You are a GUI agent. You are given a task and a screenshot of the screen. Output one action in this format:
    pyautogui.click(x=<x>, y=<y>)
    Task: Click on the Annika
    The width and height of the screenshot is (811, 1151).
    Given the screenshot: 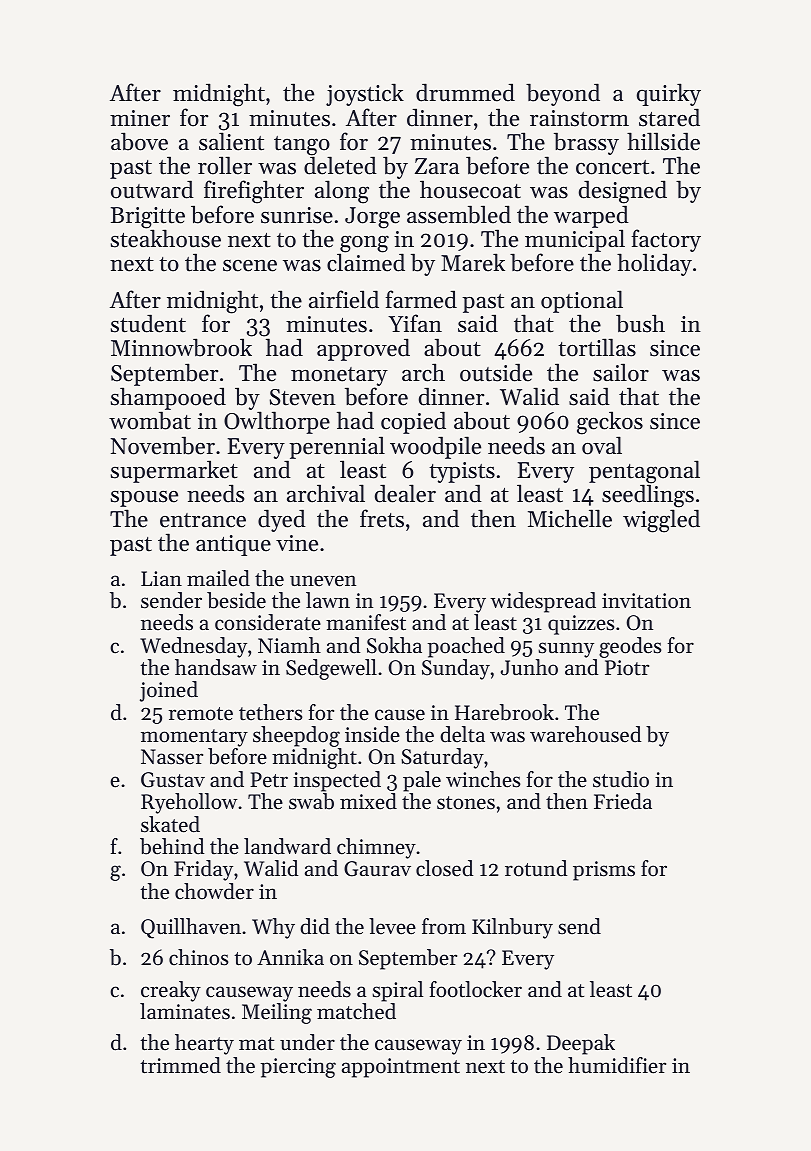 What is the action you would take?
    pyautogui.click(x=290, y=957)
